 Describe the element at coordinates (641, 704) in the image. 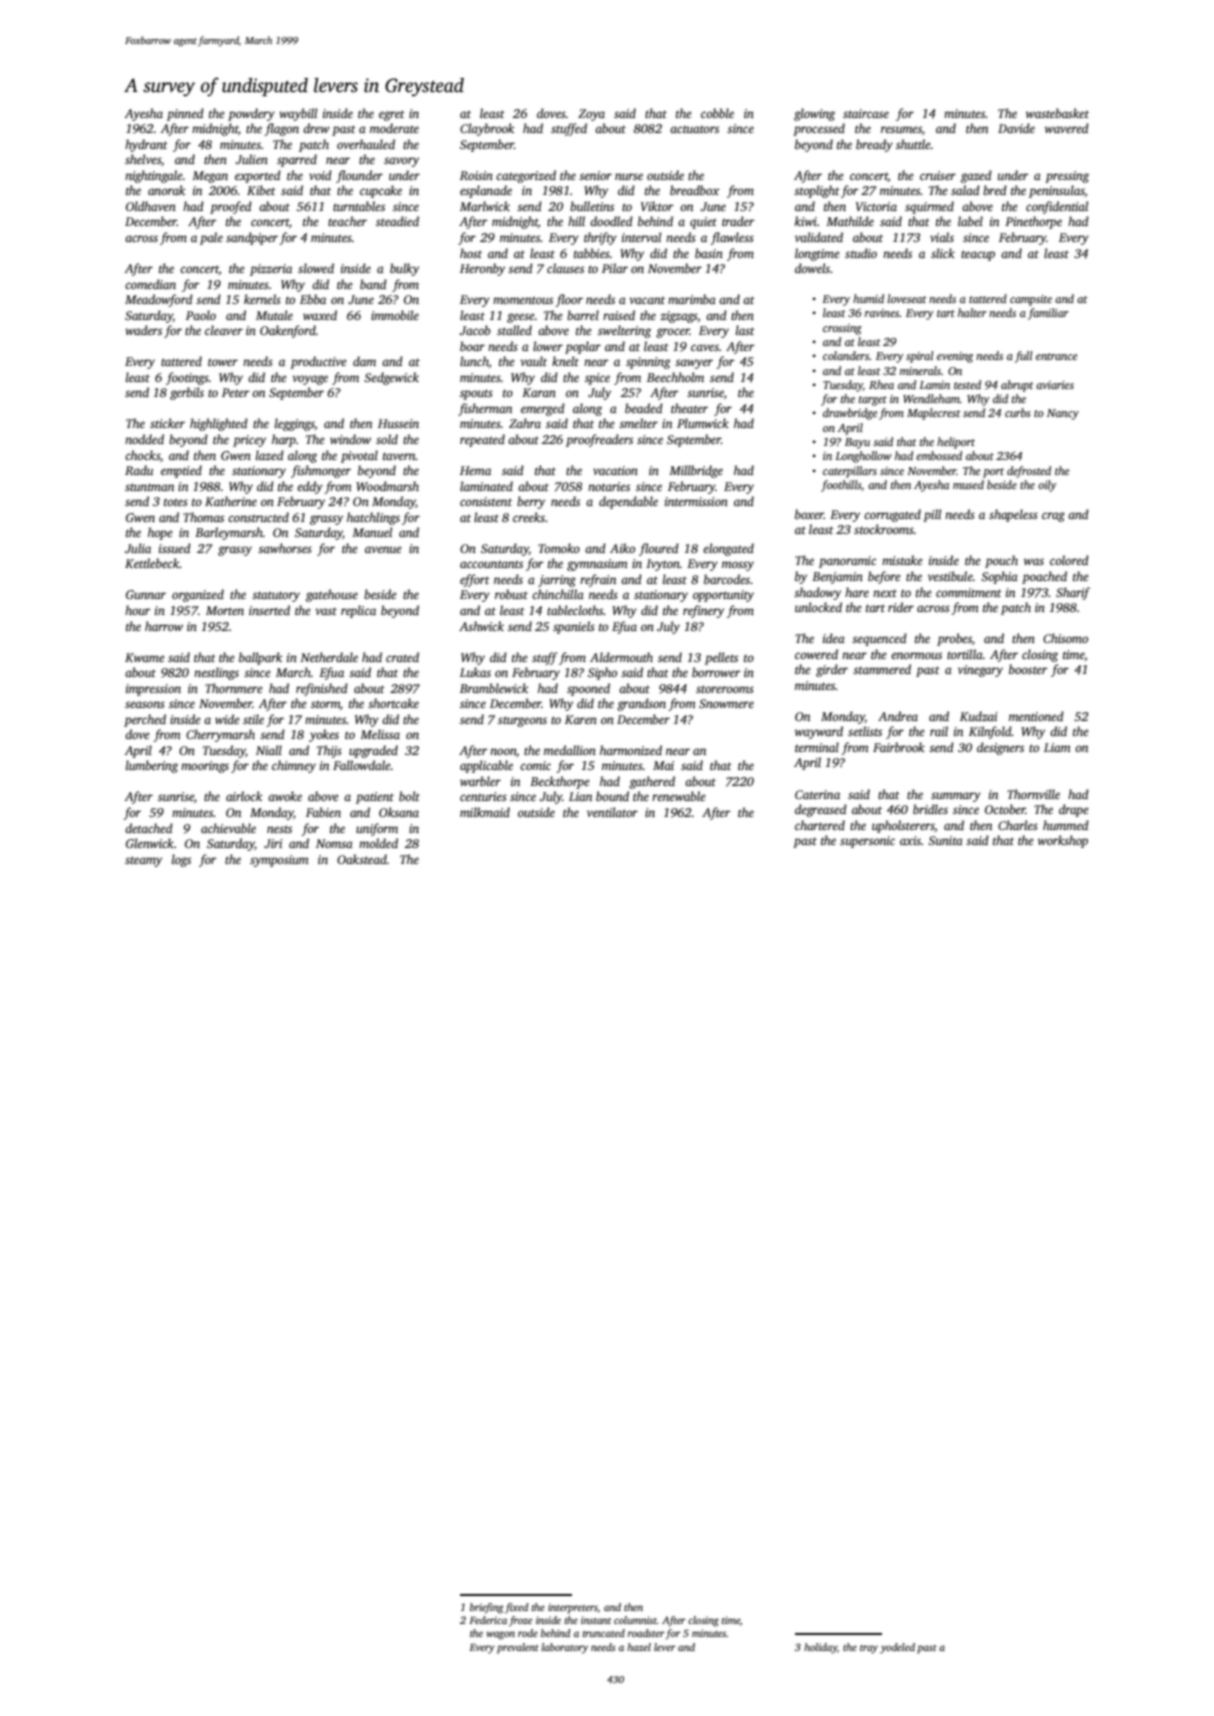

I see `grandson` at that location.
